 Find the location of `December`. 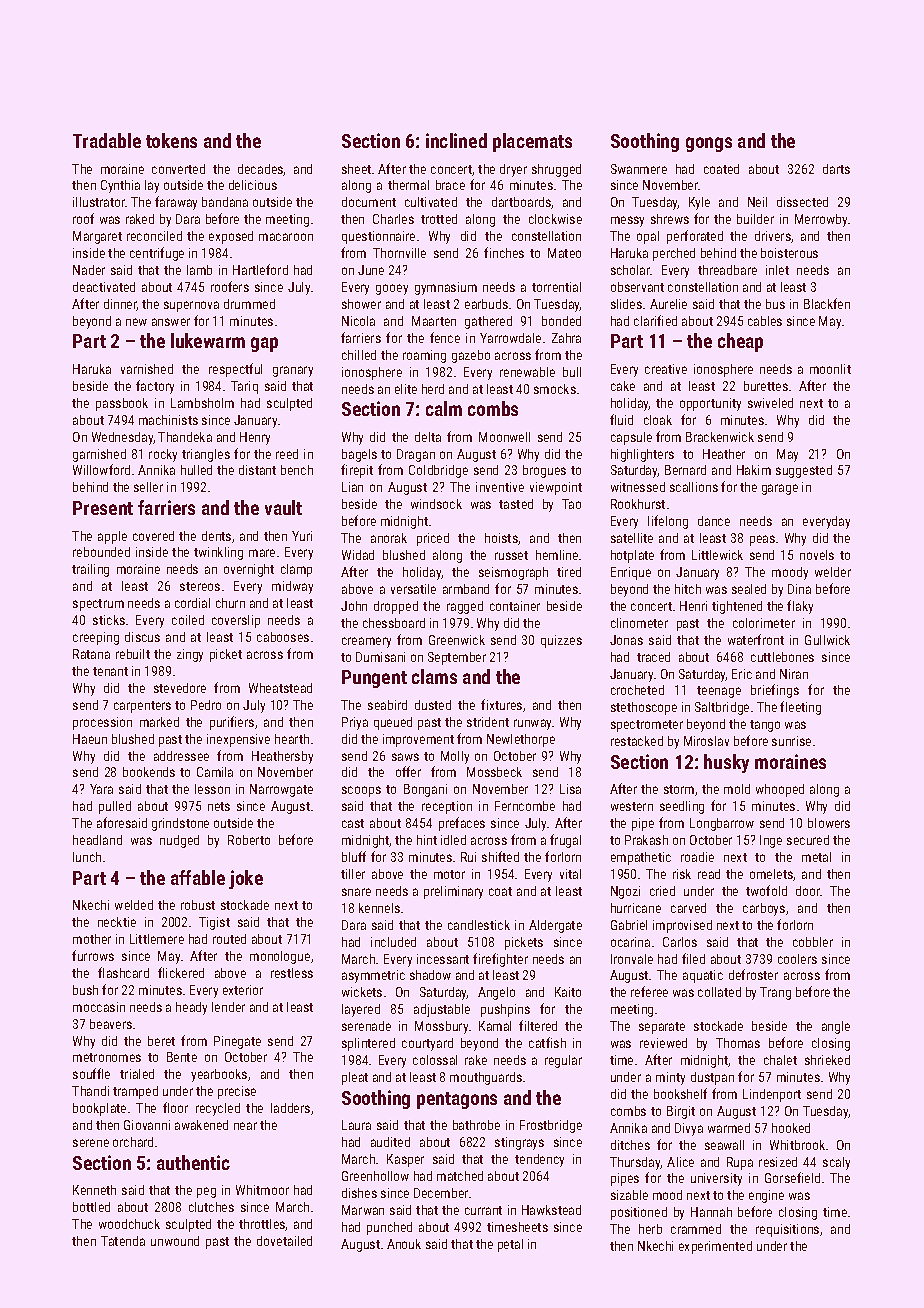

December is located at coordinates (441, 1193).
